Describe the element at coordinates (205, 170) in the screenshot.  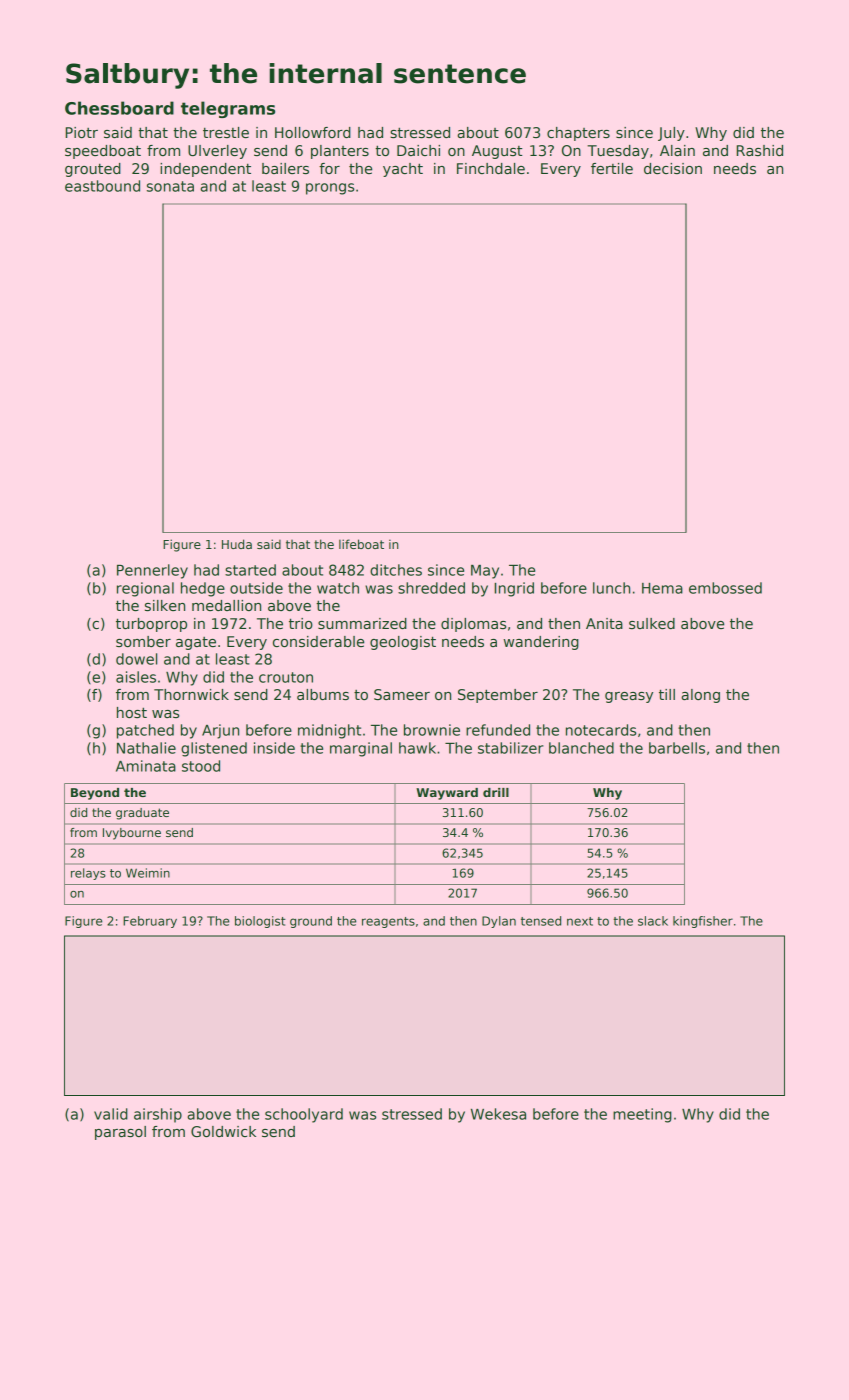
I see `independent` at that location.
